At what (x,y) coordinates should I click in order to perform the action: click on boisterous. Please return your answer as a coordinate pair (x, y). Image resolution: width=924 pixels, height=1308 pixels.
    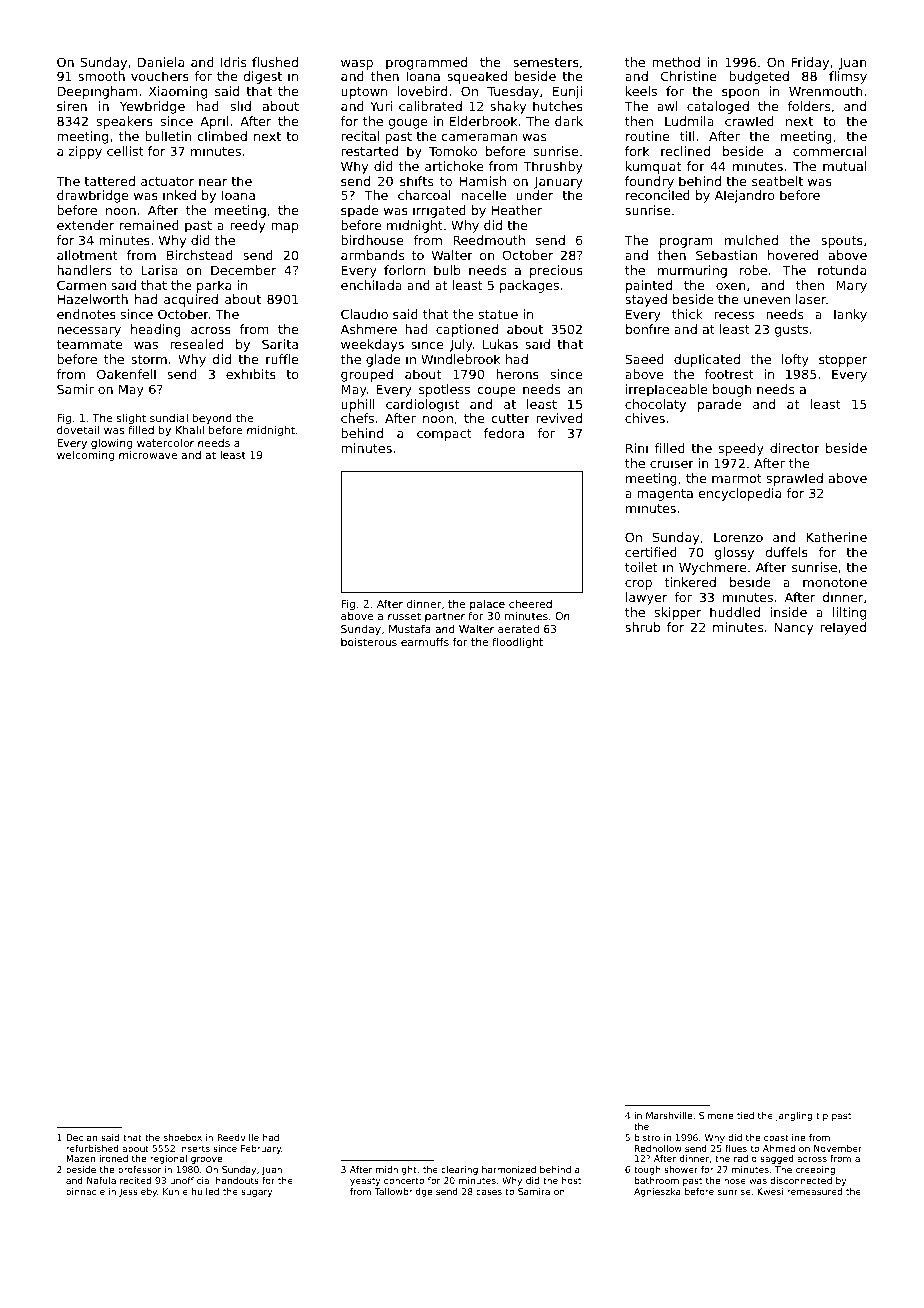
    Looking at the image, I should click on (369, 642).
